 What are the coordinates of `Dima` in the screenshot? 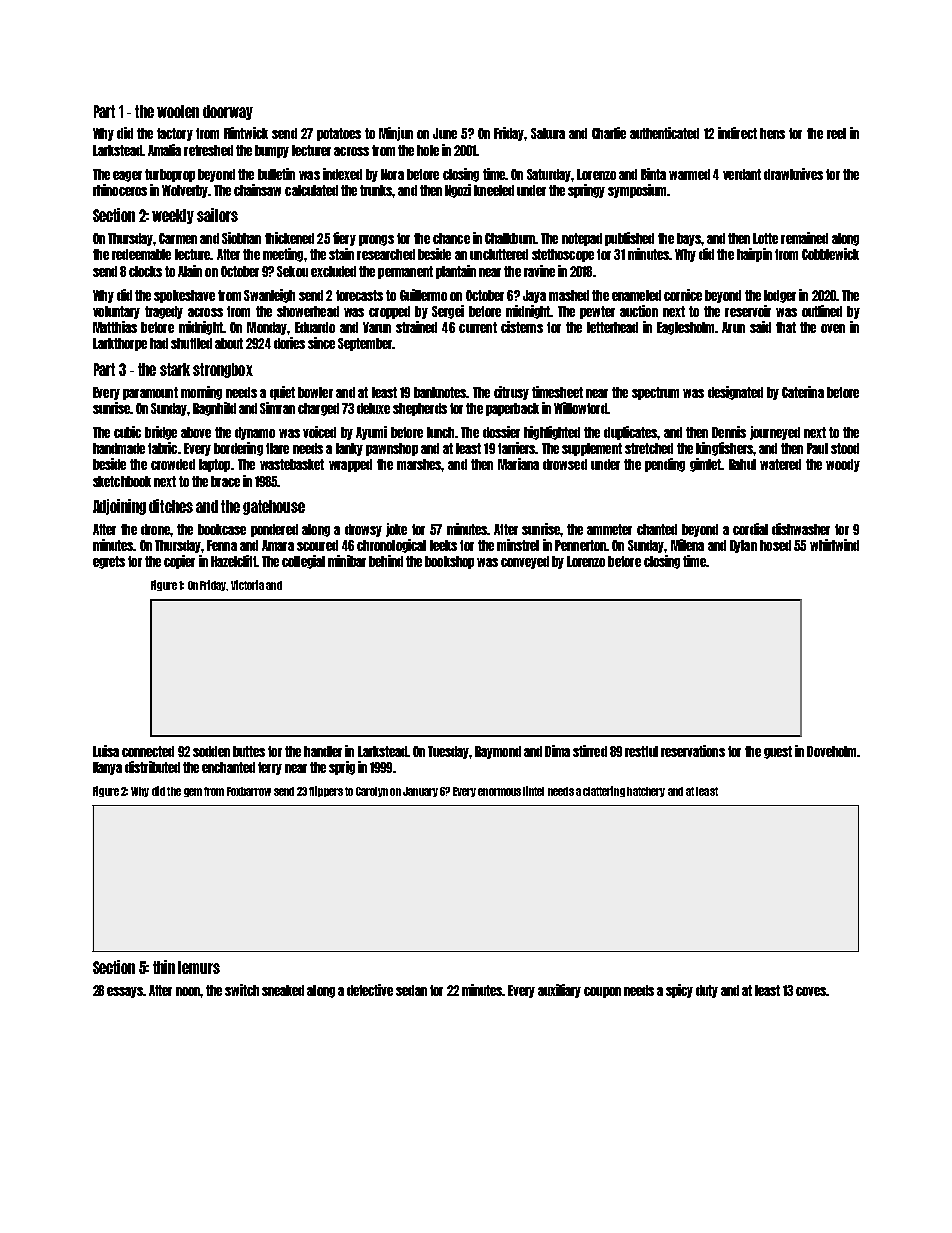 It's located at (557, 751).
